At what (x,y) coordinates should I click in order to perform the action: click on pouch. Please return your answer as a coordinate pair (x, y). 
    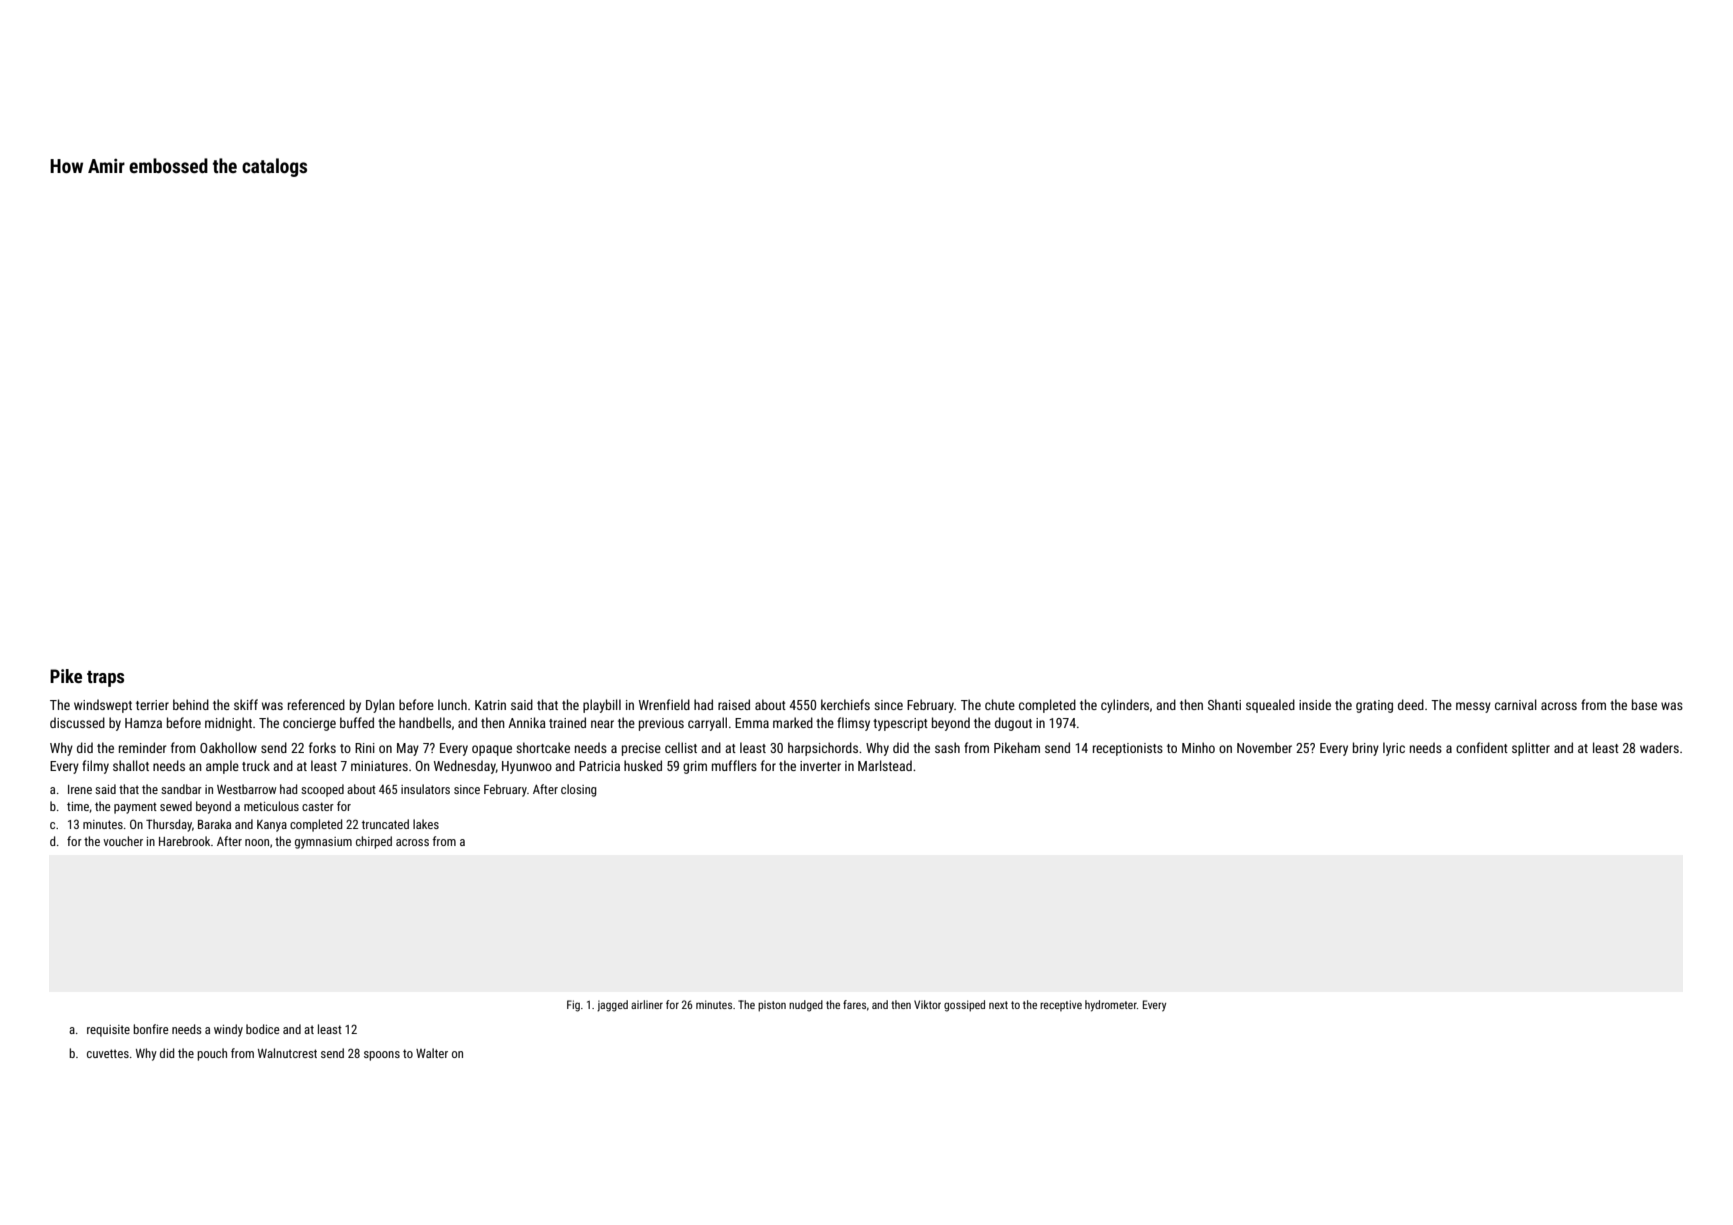
    Looking at the image, I should click on (212, 1054).
